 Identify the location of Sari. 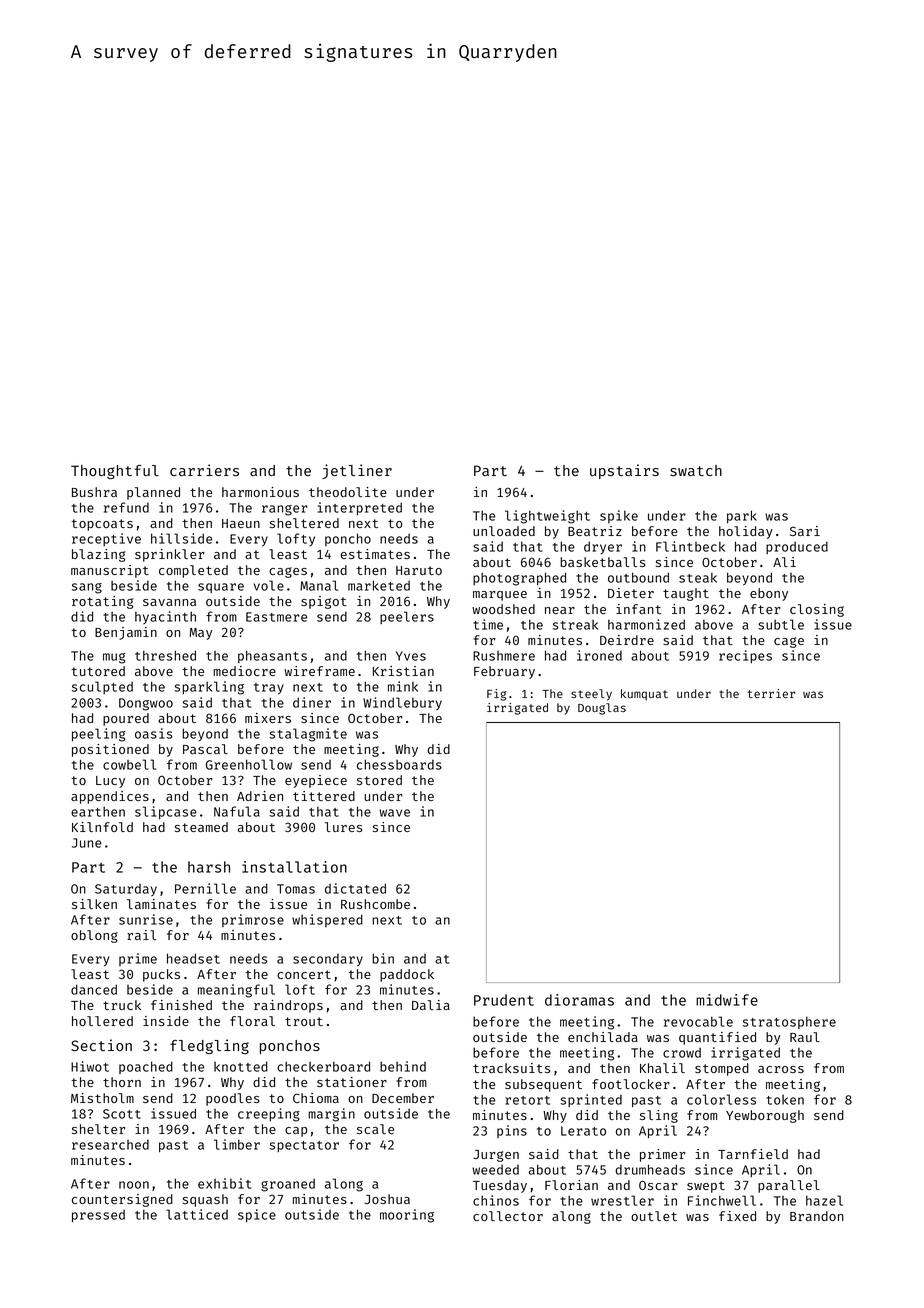
(805, 531).
